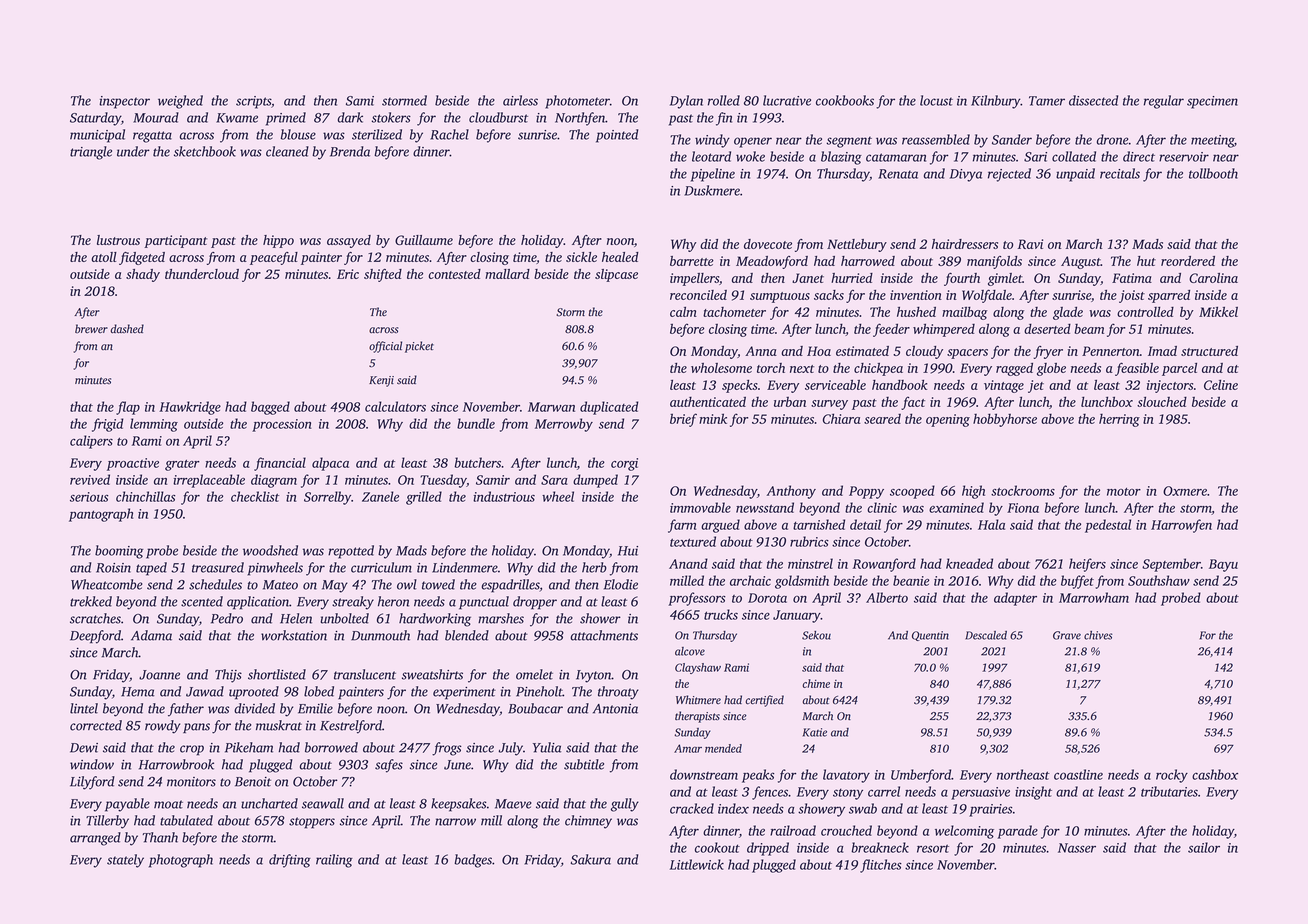 This document has height=924, width=1308. What do you see at coordinates (1005, 420) in the document?
I see `hobbyhorse` at bounding box center [1005, 420].
